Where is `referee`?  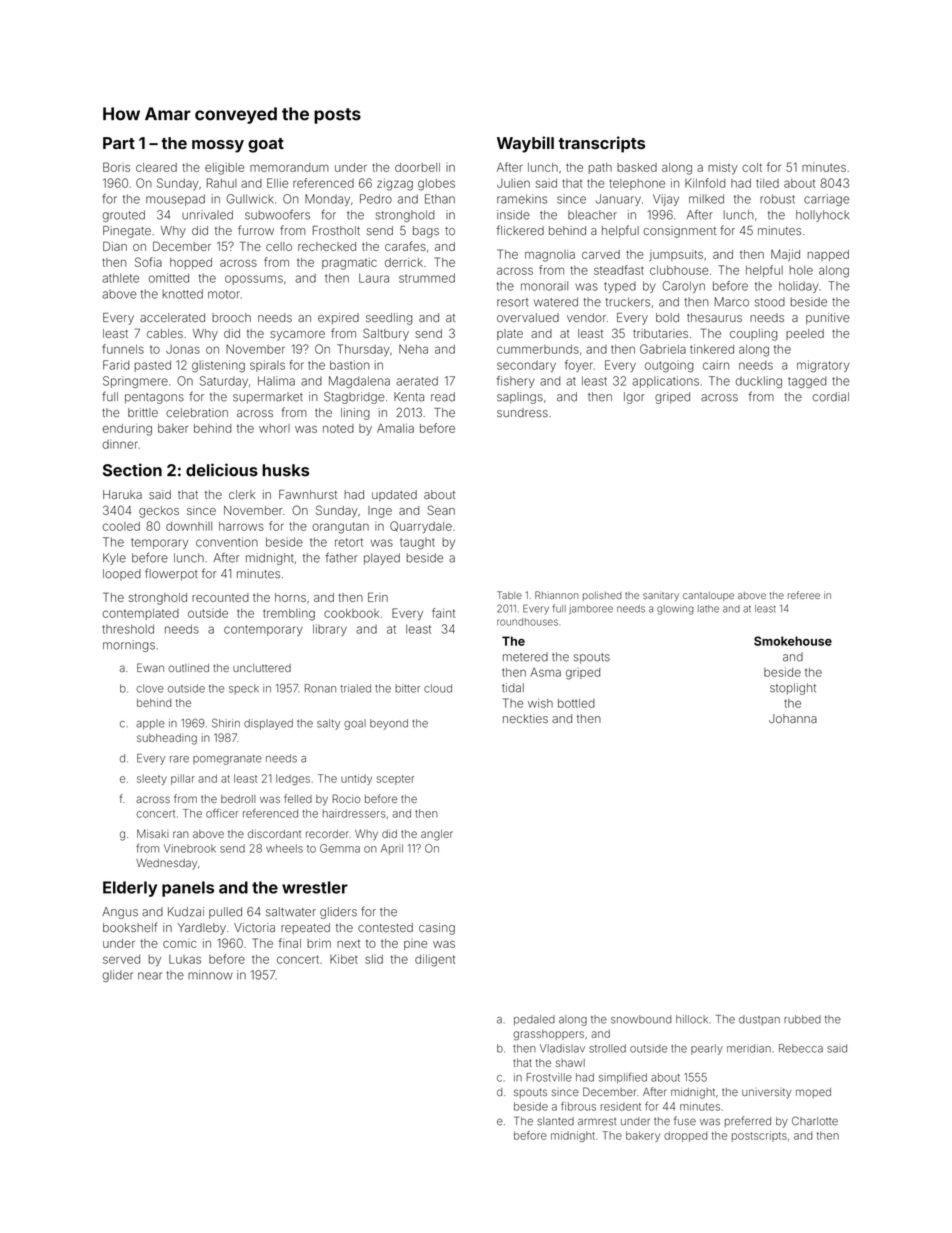
referee is located at coordinates (804, 595).
